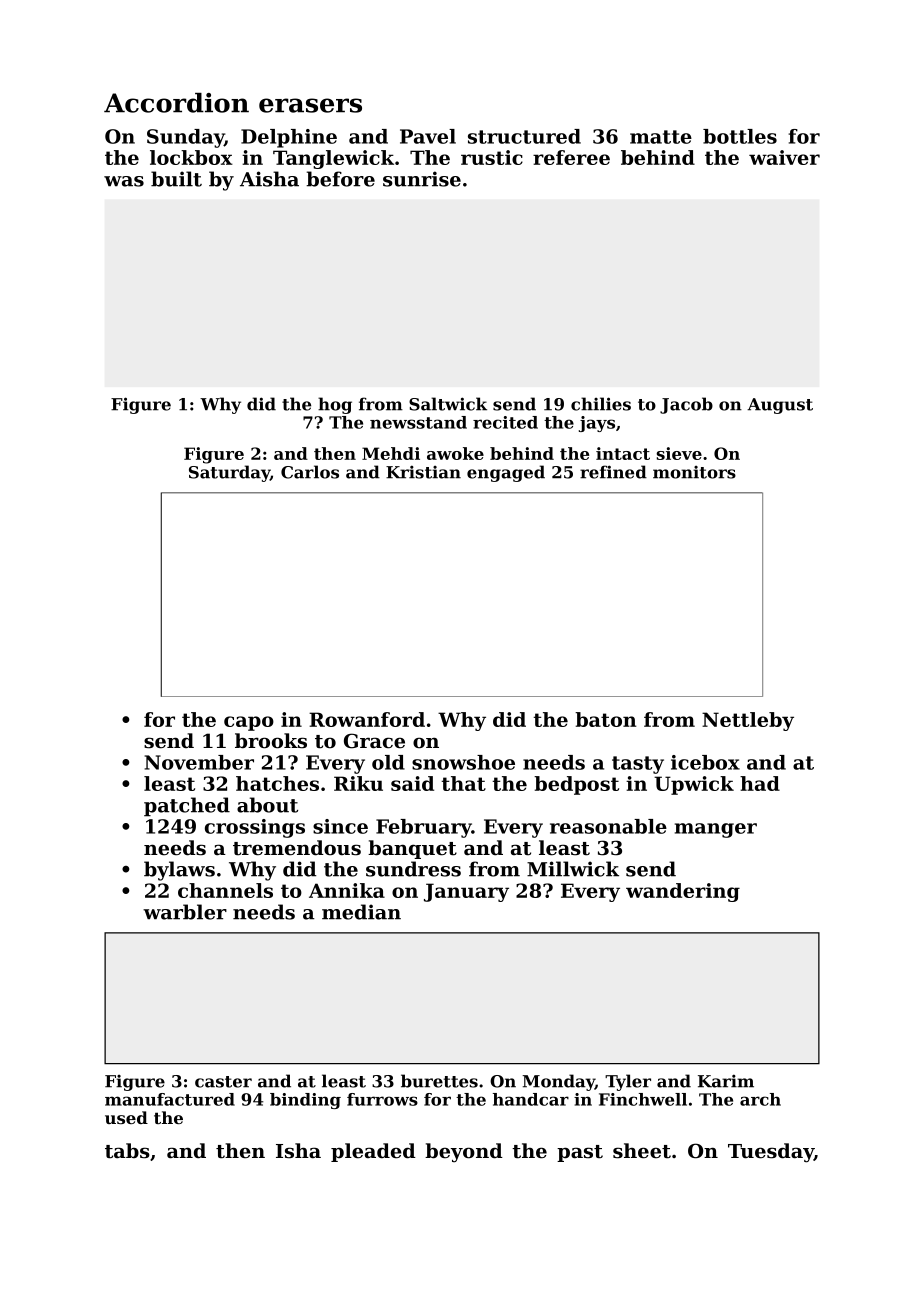 This page has height=1311, width=924. Describe the element at coordinates (740, 136) in the page. I see `bottles` at that location.
